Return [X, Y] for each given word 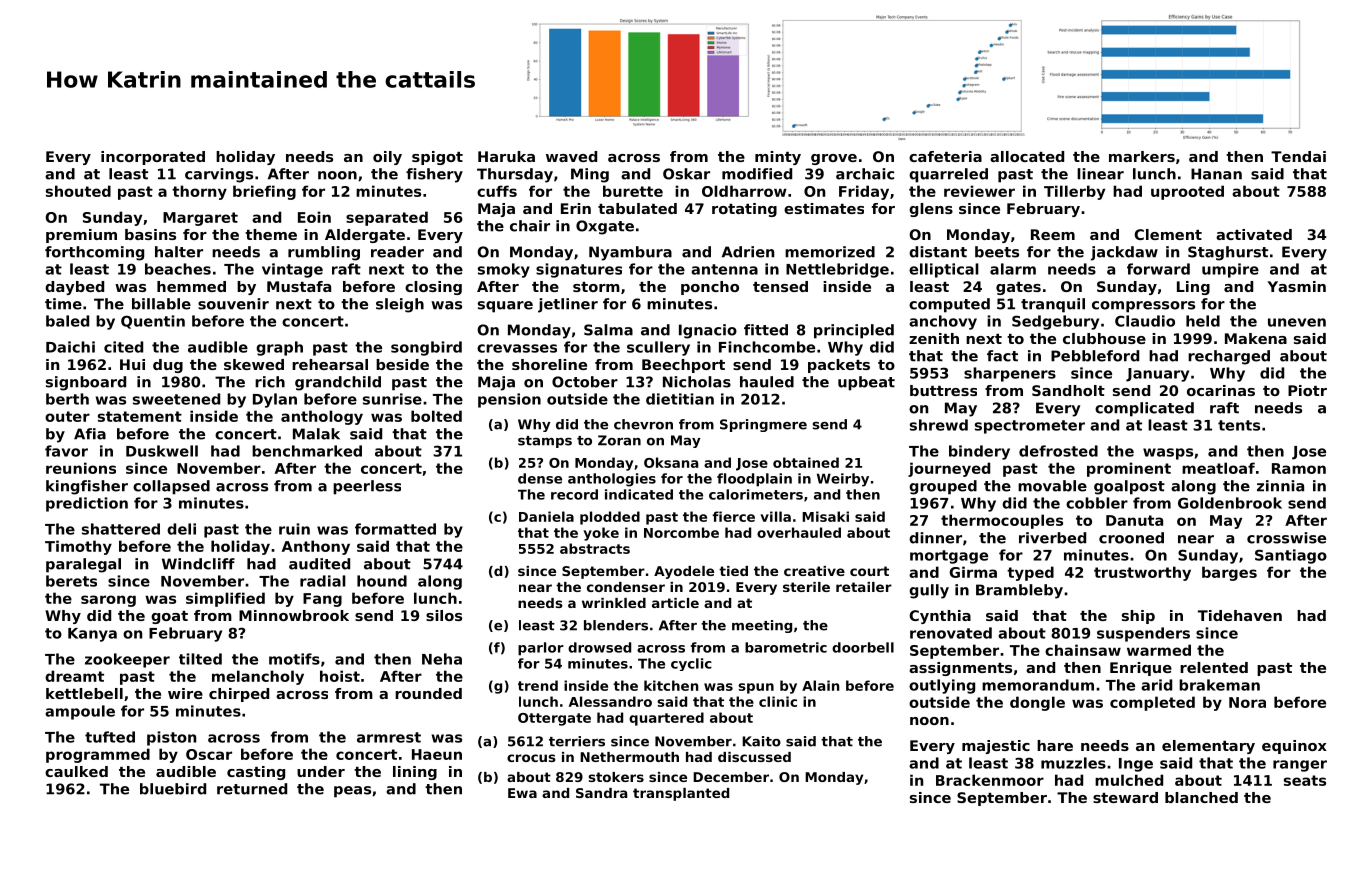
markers [1142, 156]
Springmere [763, 425]
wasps [1168, 454]
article [675, 603]
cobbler [1097, 503]
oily [387, 158]
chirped [239, 695]
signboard [86, 383]
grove [834, 159]
